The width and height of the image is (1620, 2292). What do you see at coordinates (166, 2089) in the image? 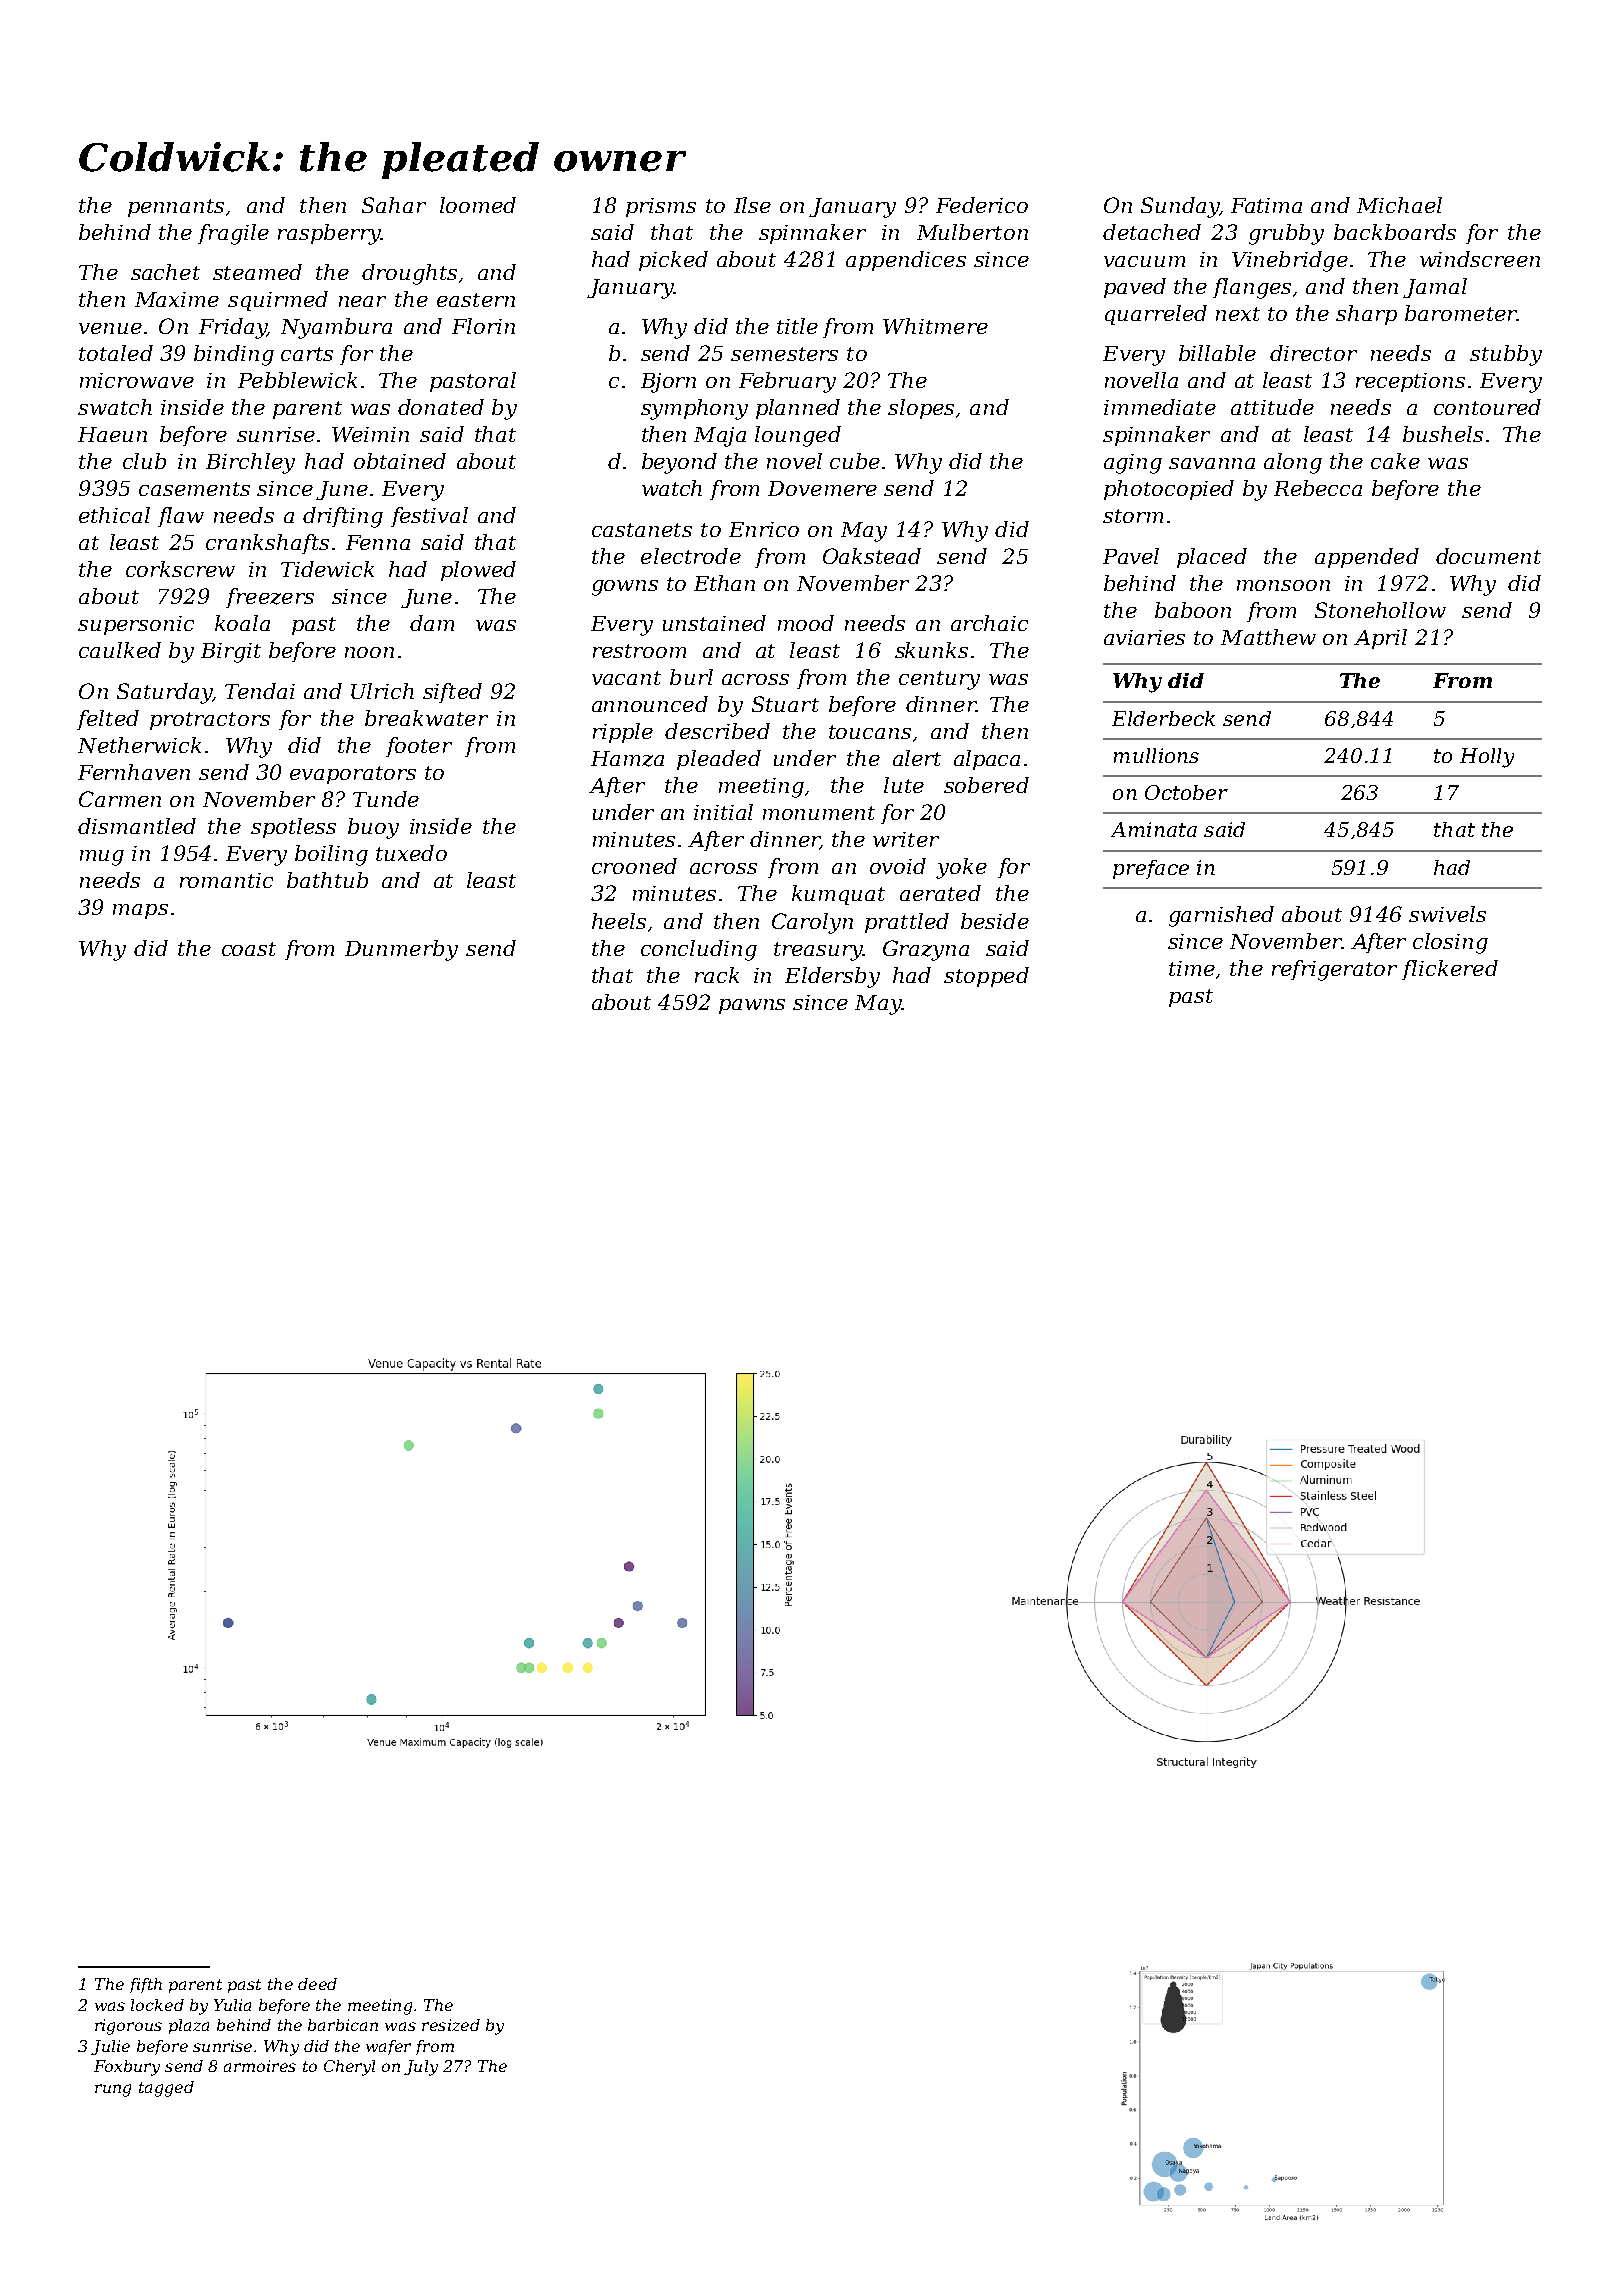
I see `tagged` at bounding box center [166, 2089].
